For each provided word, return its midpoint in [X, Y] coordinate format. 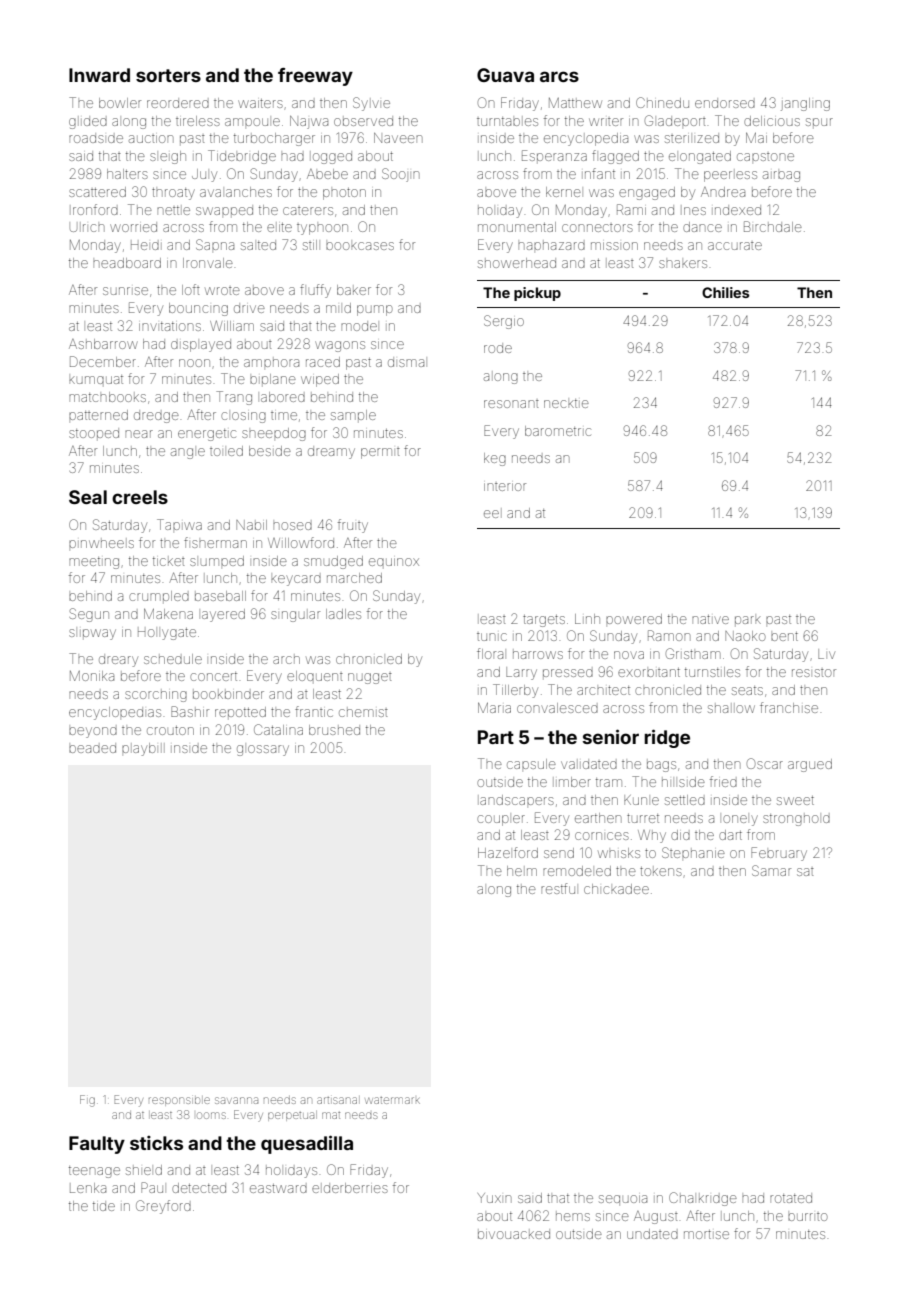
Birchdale [773, 226]
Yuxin [494, 1198]
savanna [236, 1100]
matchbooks [107, 397]
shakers [683, 264]
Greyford [163, 1207]
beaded [92, 748]
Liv [826, 654]
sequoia [623, 1200]
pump [375, 310]
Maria [494, 708]
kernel [563, 192]
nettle [173, 210]
